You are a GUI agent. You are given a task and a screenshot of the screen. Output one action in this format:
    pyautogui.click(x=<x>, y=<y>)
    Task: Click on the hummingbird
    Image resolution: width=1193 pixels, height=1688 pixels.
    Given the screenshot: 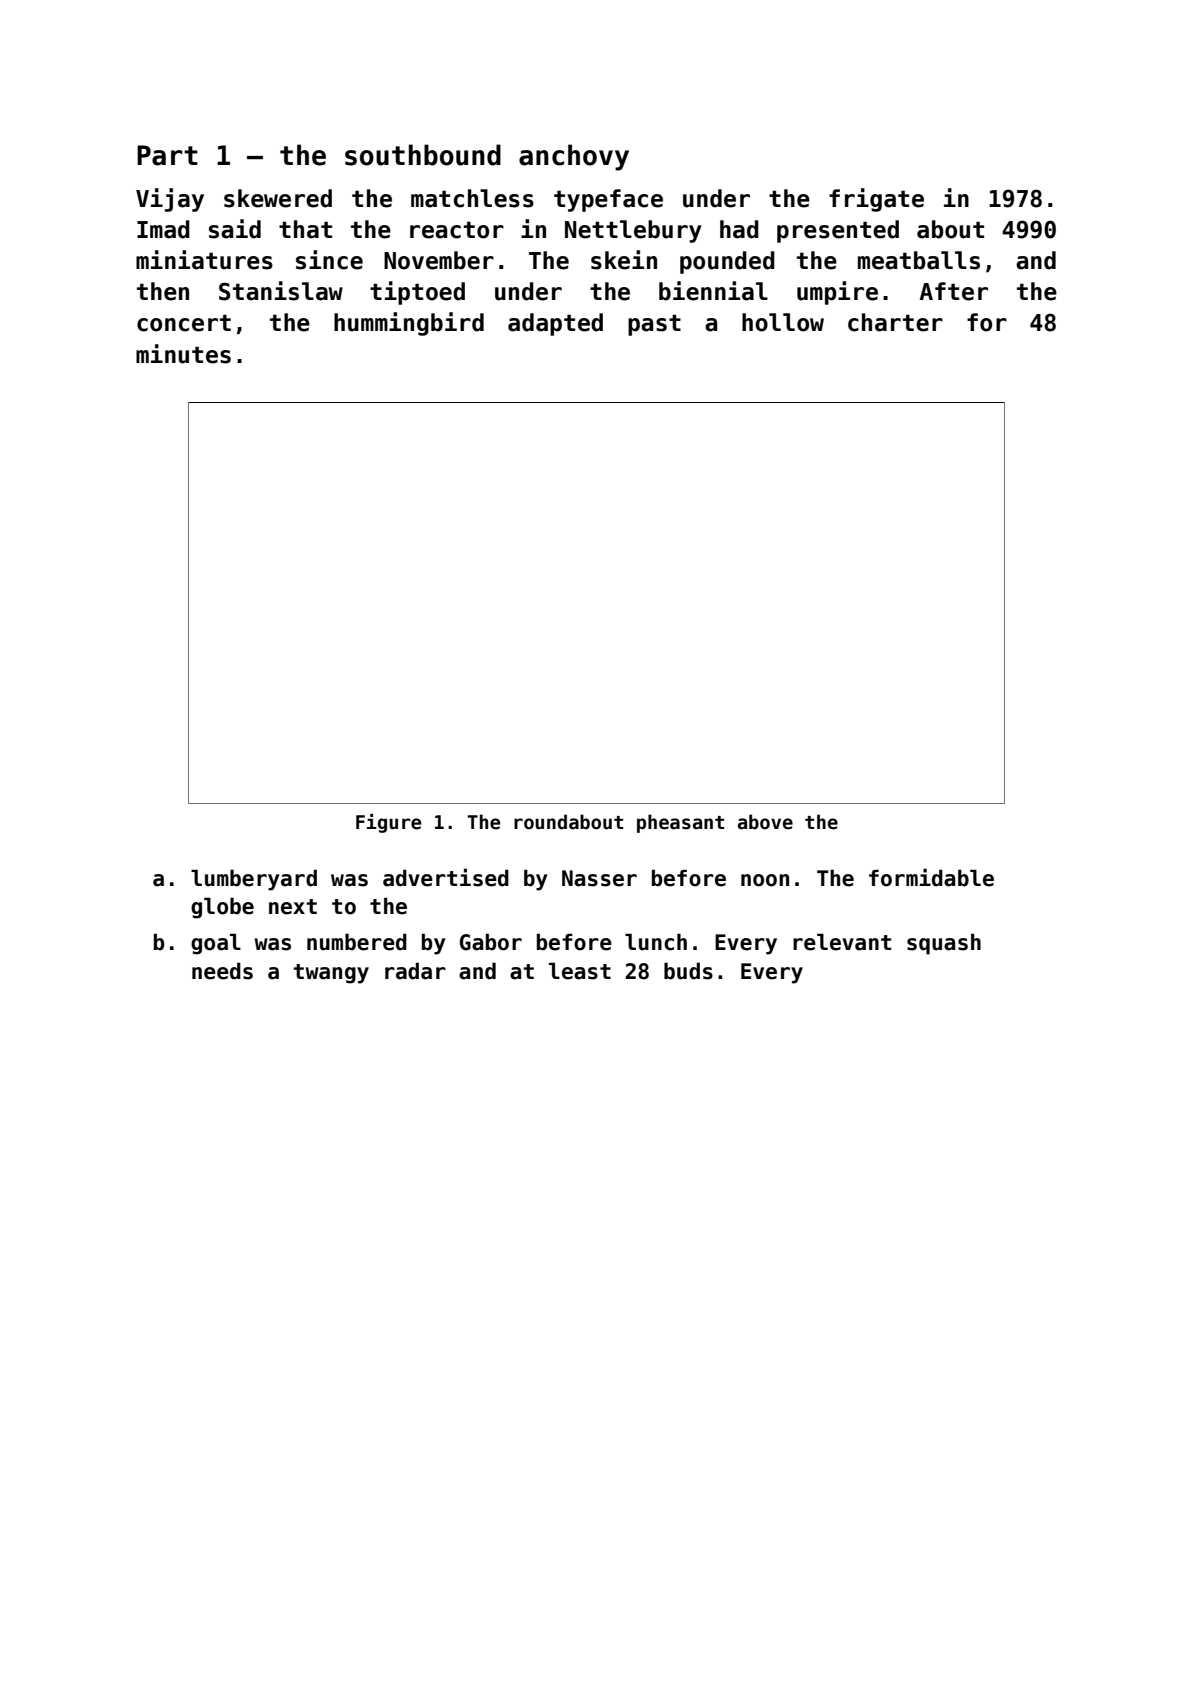 What is the action you would take?
    pyautogui.click(x=409, y=324)
